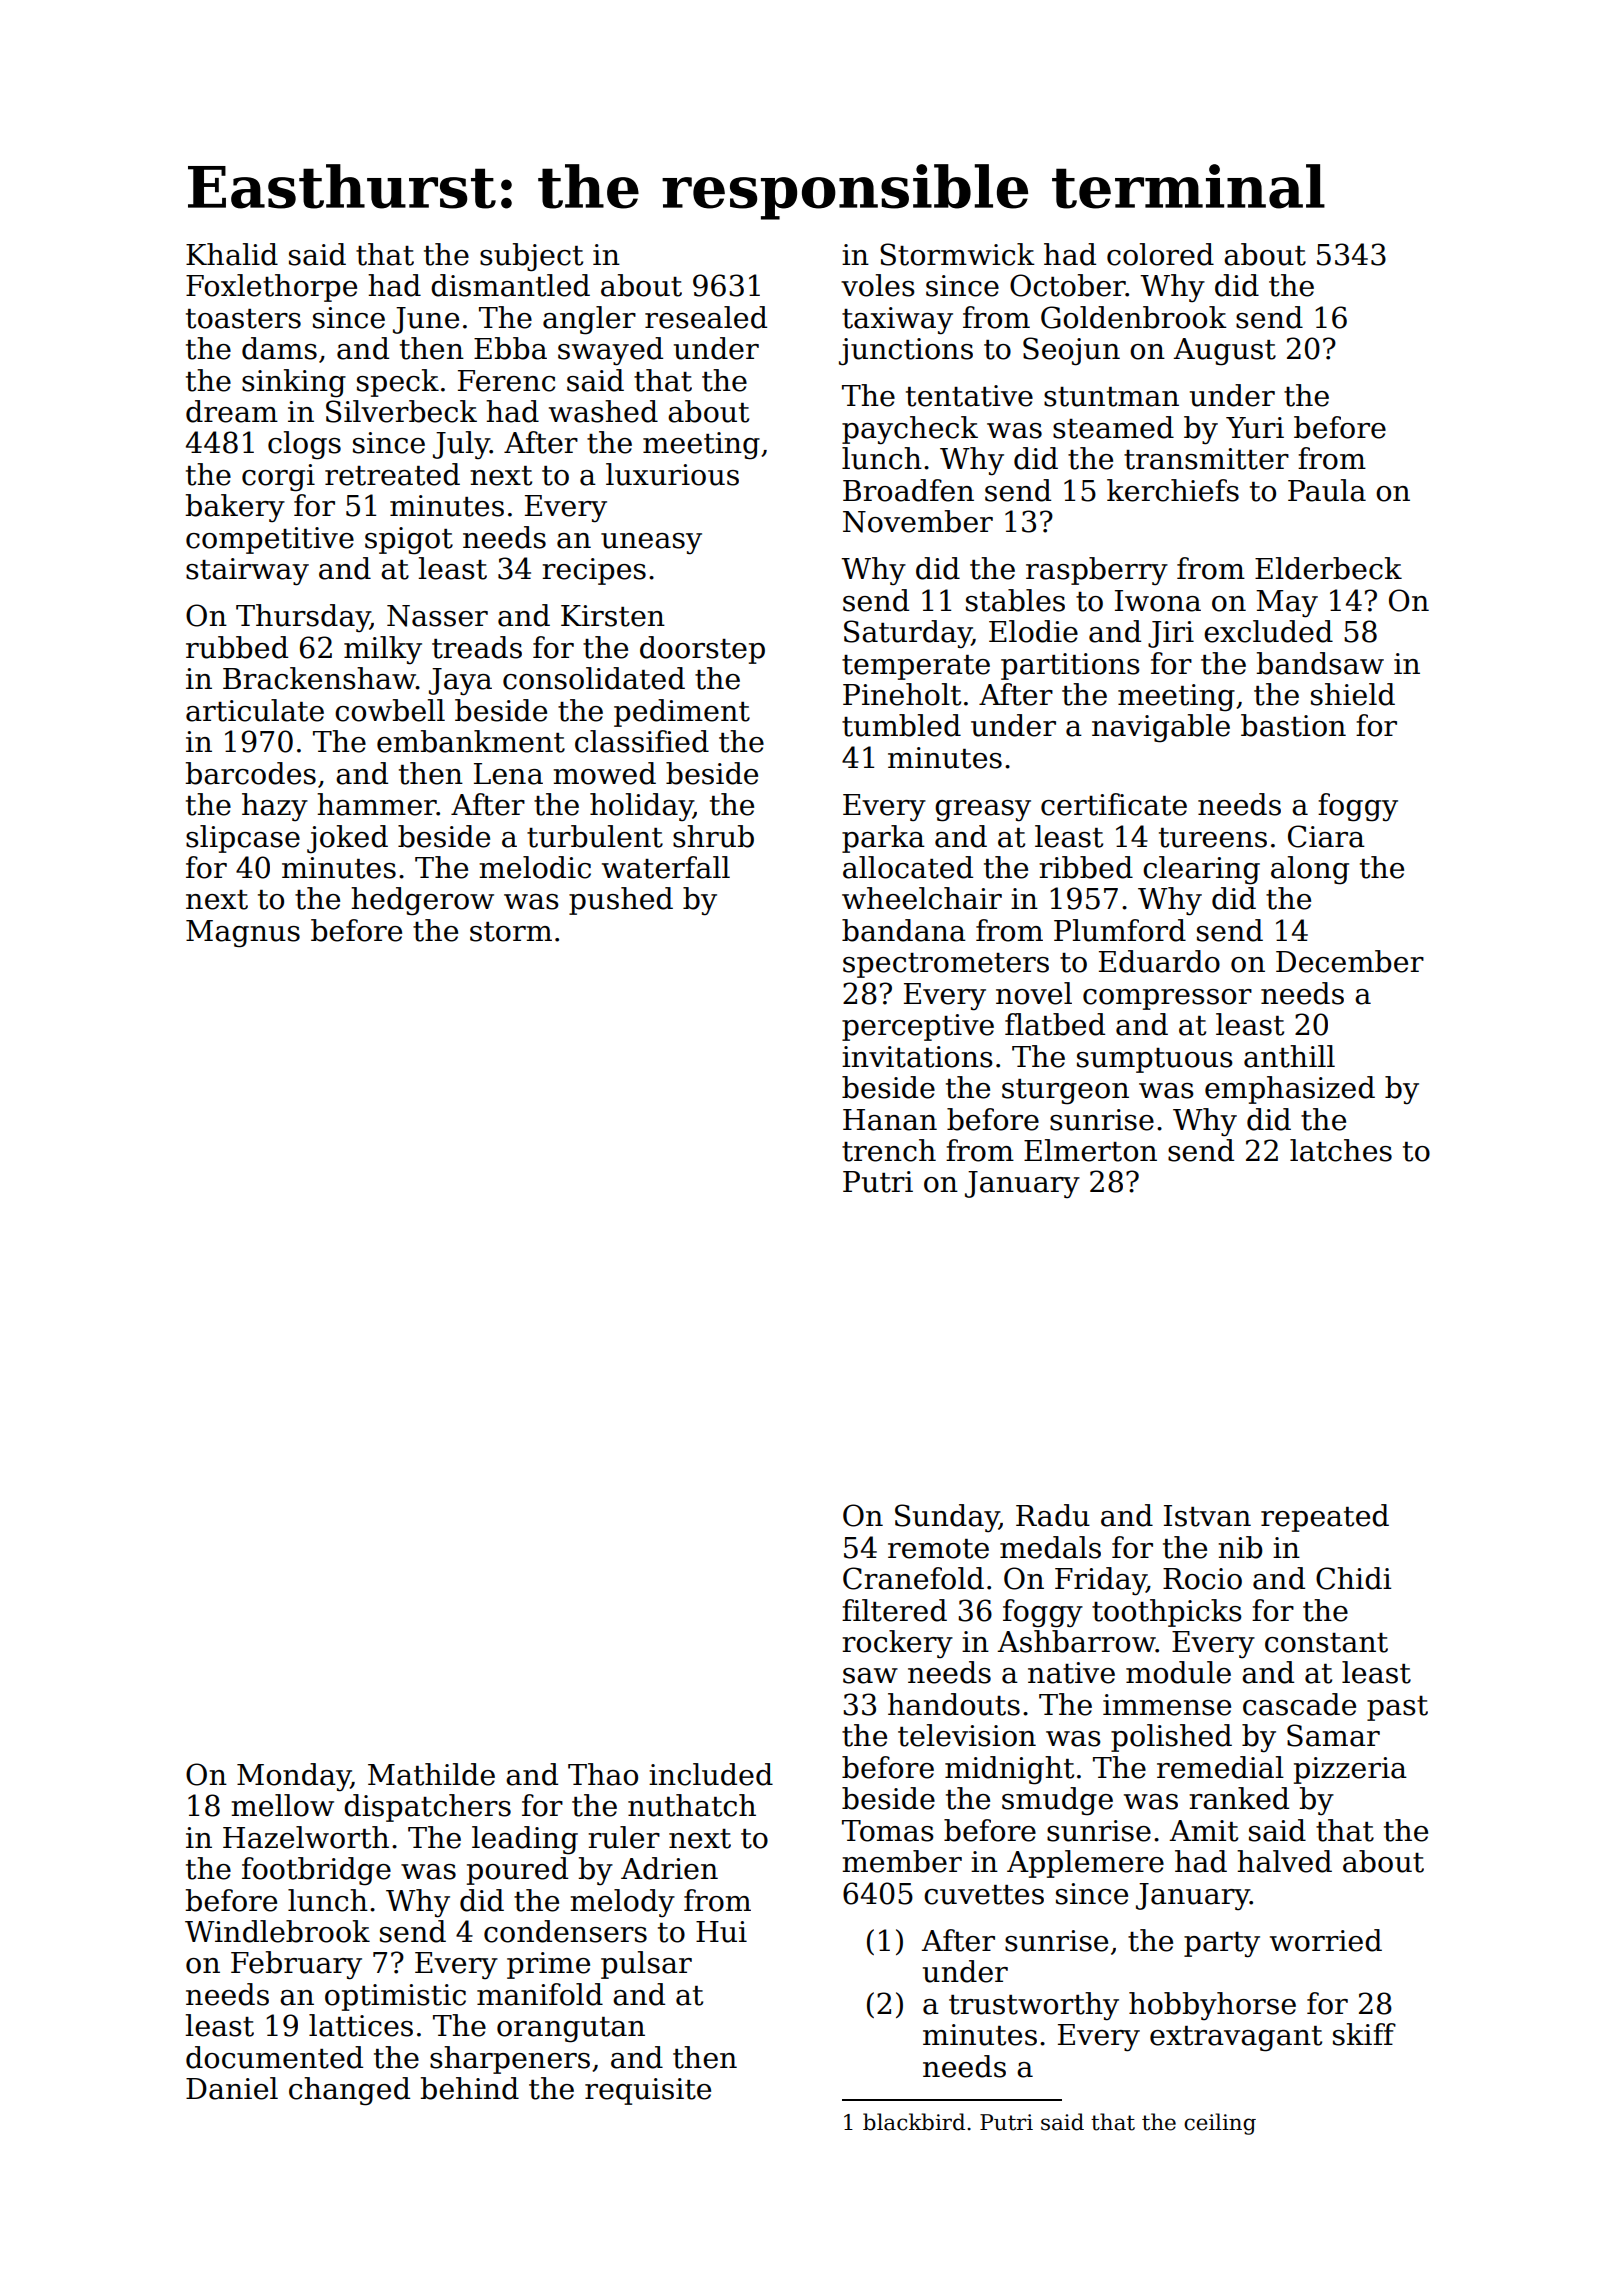 This screenshot has width=1620, height=2292. What do you see at coordinates (431, 1774) in the screenshot?
I see `Mathilde` at bounding box center [431, 1774].
